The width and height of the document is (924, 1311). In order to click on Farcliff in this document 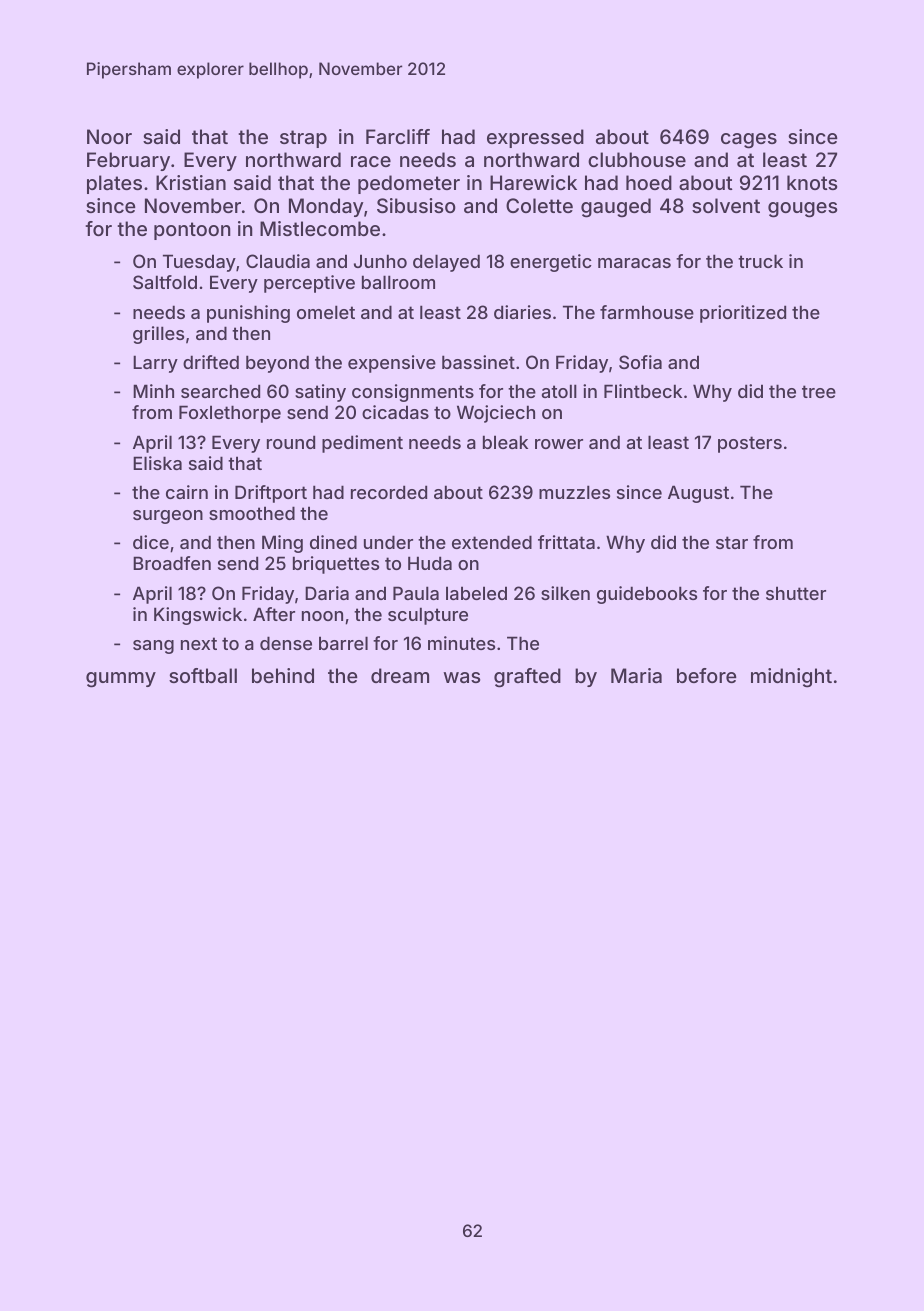, I will do `click(398, 136)`.
